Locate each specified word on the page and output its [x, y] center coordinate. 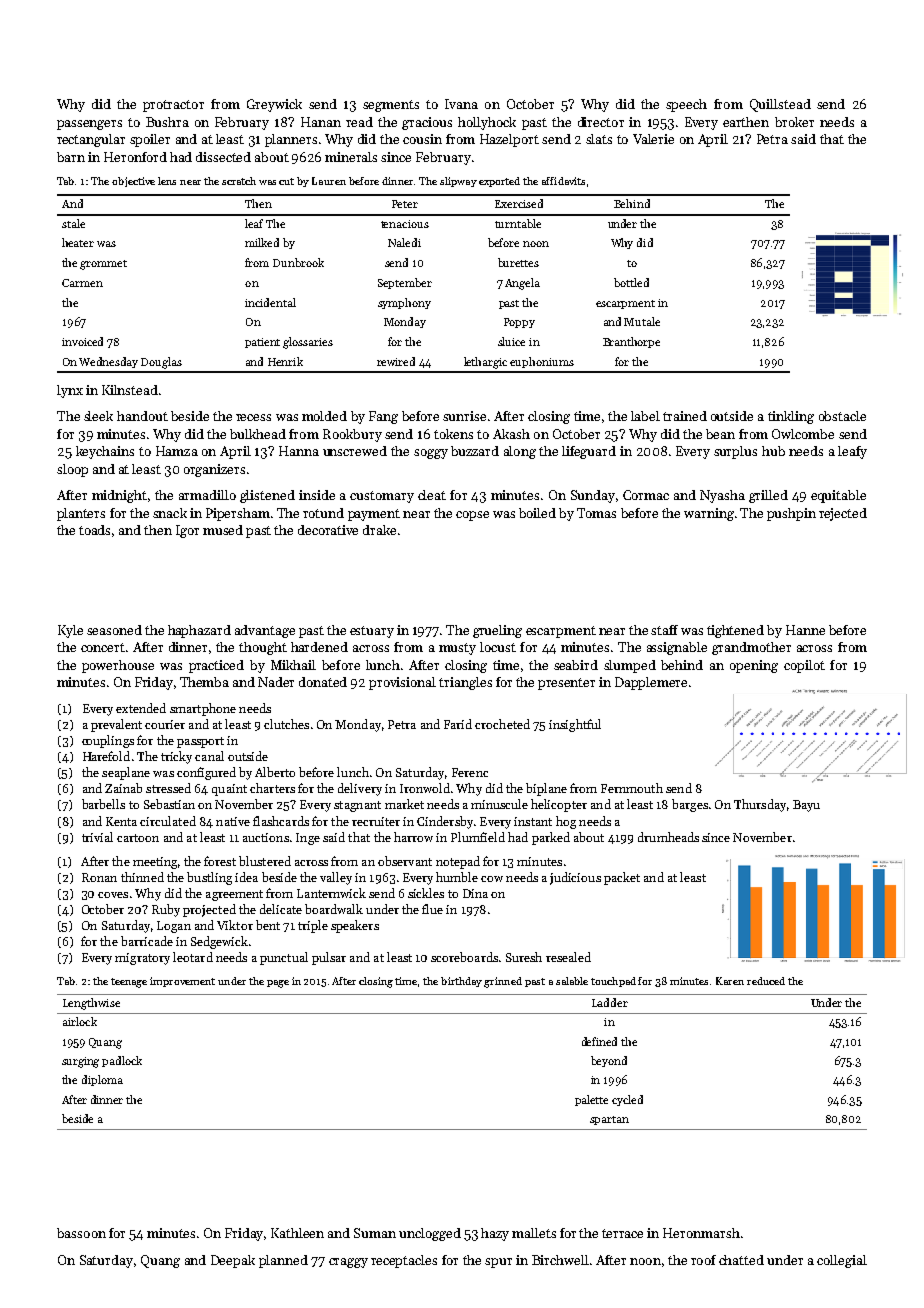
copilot [804, 666]
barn [71, 157]
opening [754, 666]
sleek [98, 416]
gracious [427, 123]
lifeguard [589, 452]
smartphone [203, 709]
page [278, 984]
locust [498, 647]
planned [283, 1261]
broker [794, 122]
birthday [461, 982]
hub [773, 451]
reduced [766, 981]
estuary [372, 632]
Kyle [70, 631]
